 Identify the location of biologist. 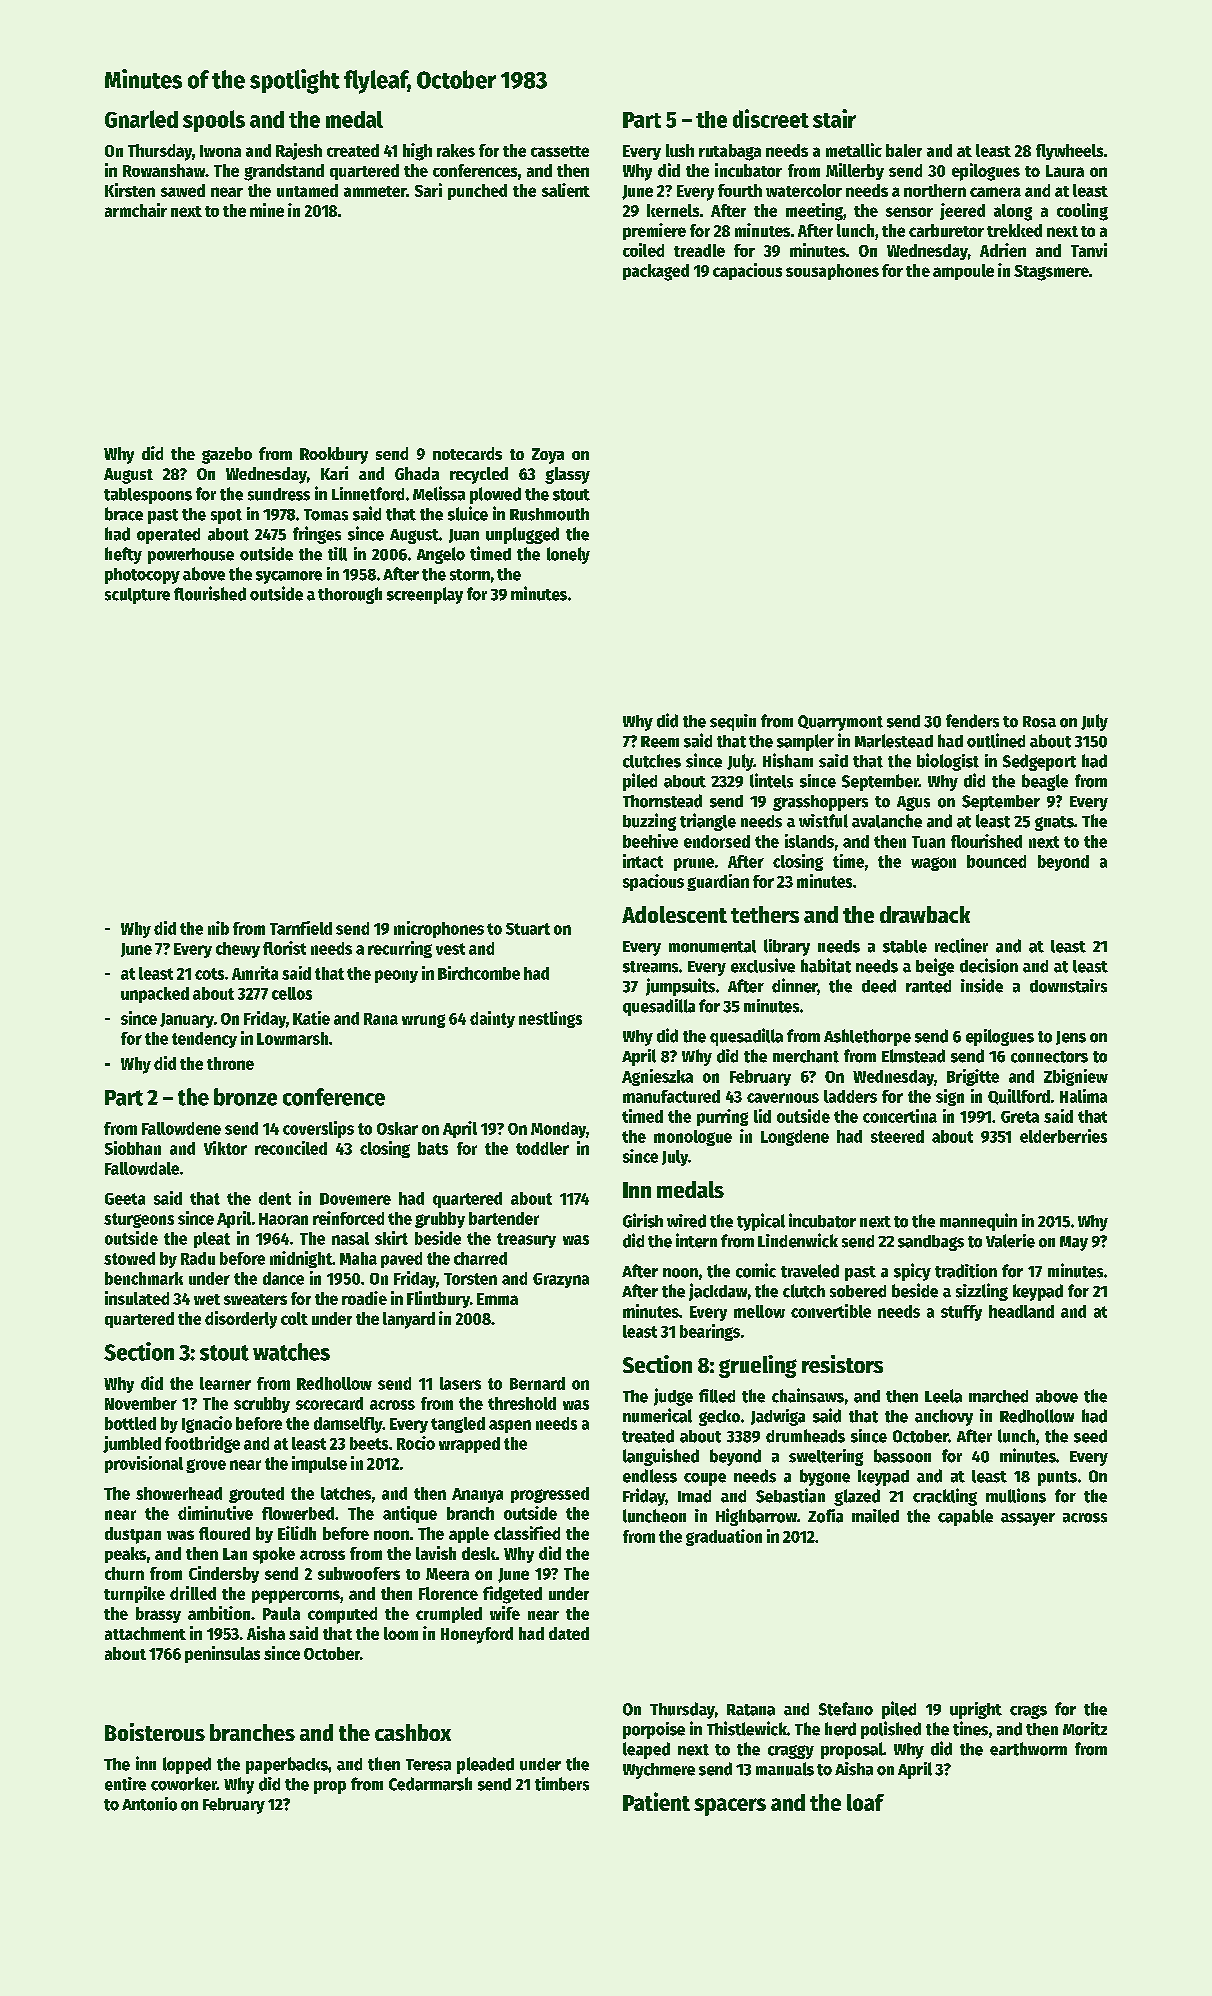
(948, 762).
